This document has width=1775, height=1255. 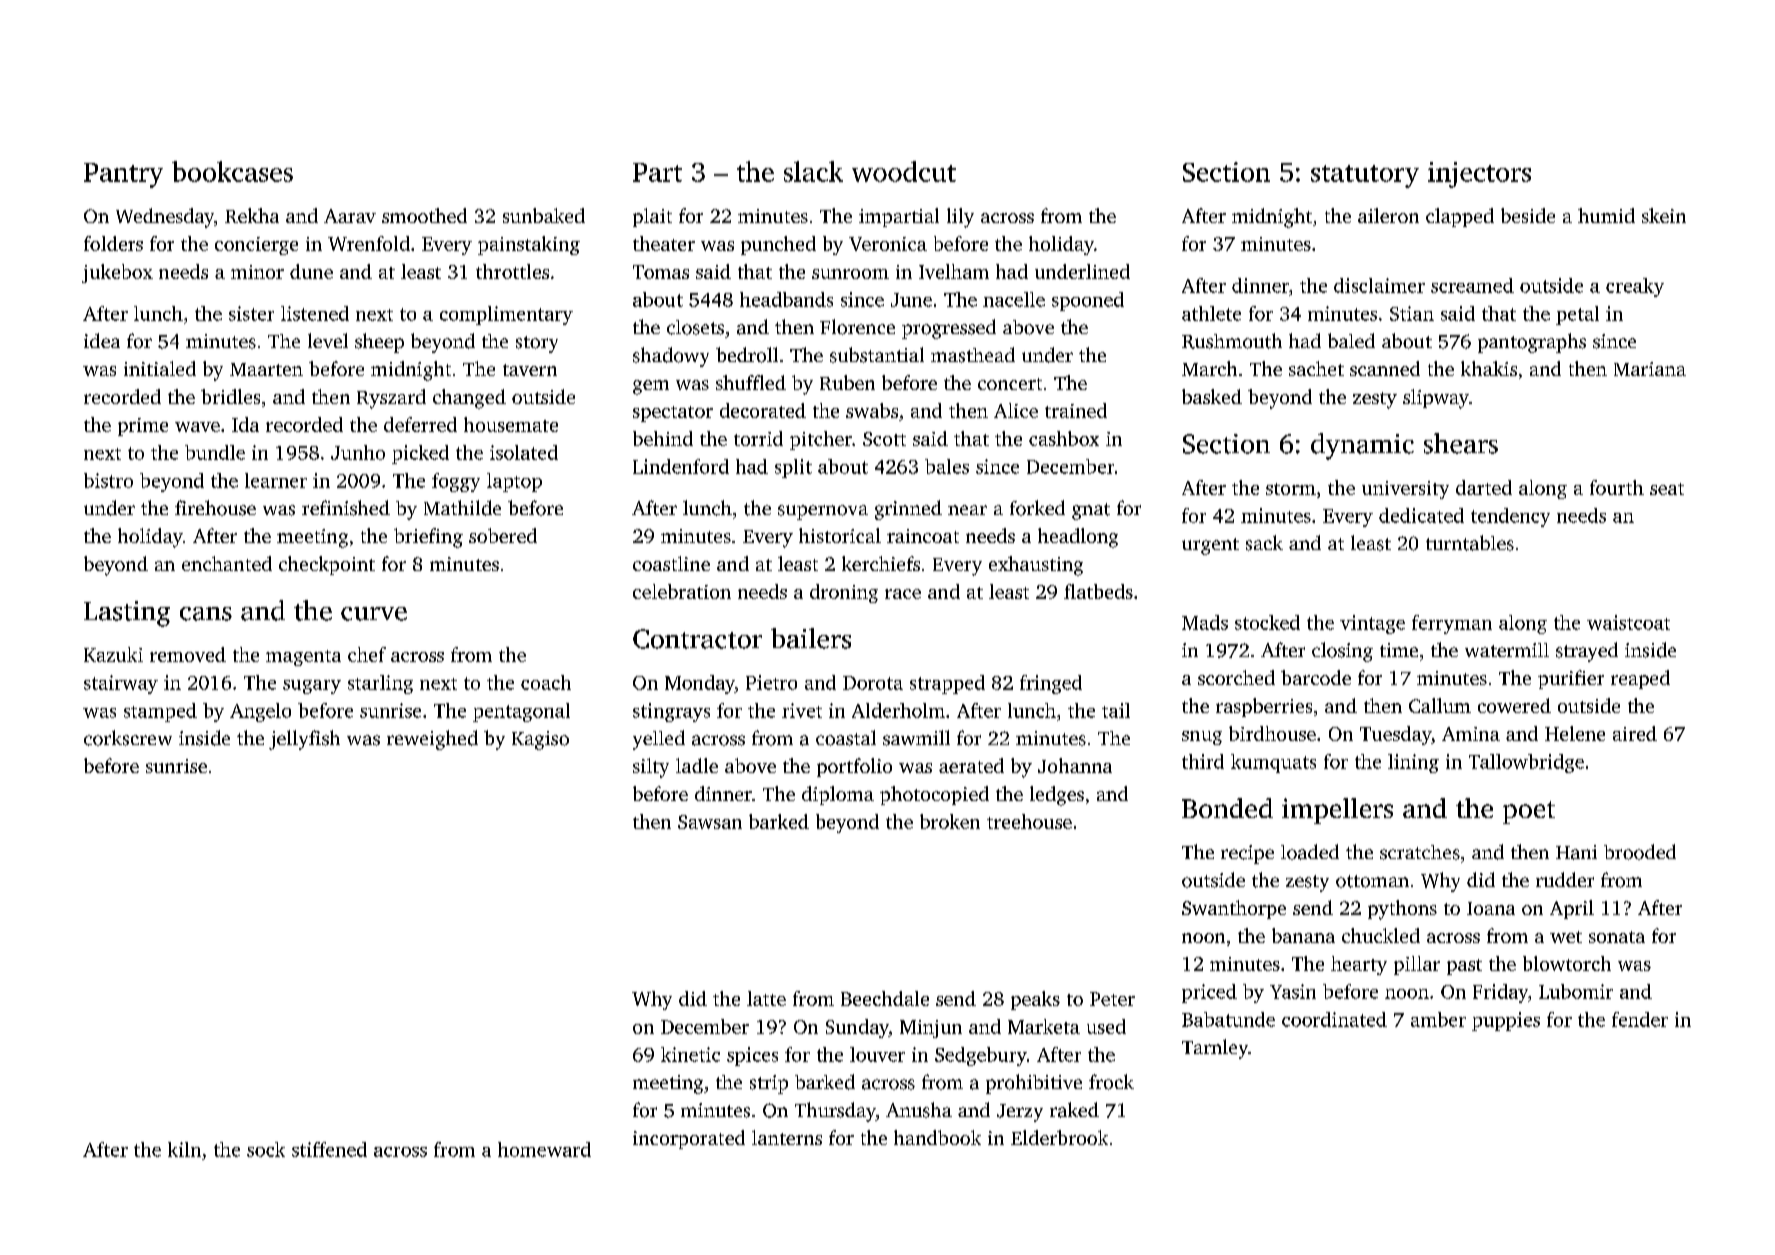 I want to click on Sawsan, so click(x=710, y=822).
